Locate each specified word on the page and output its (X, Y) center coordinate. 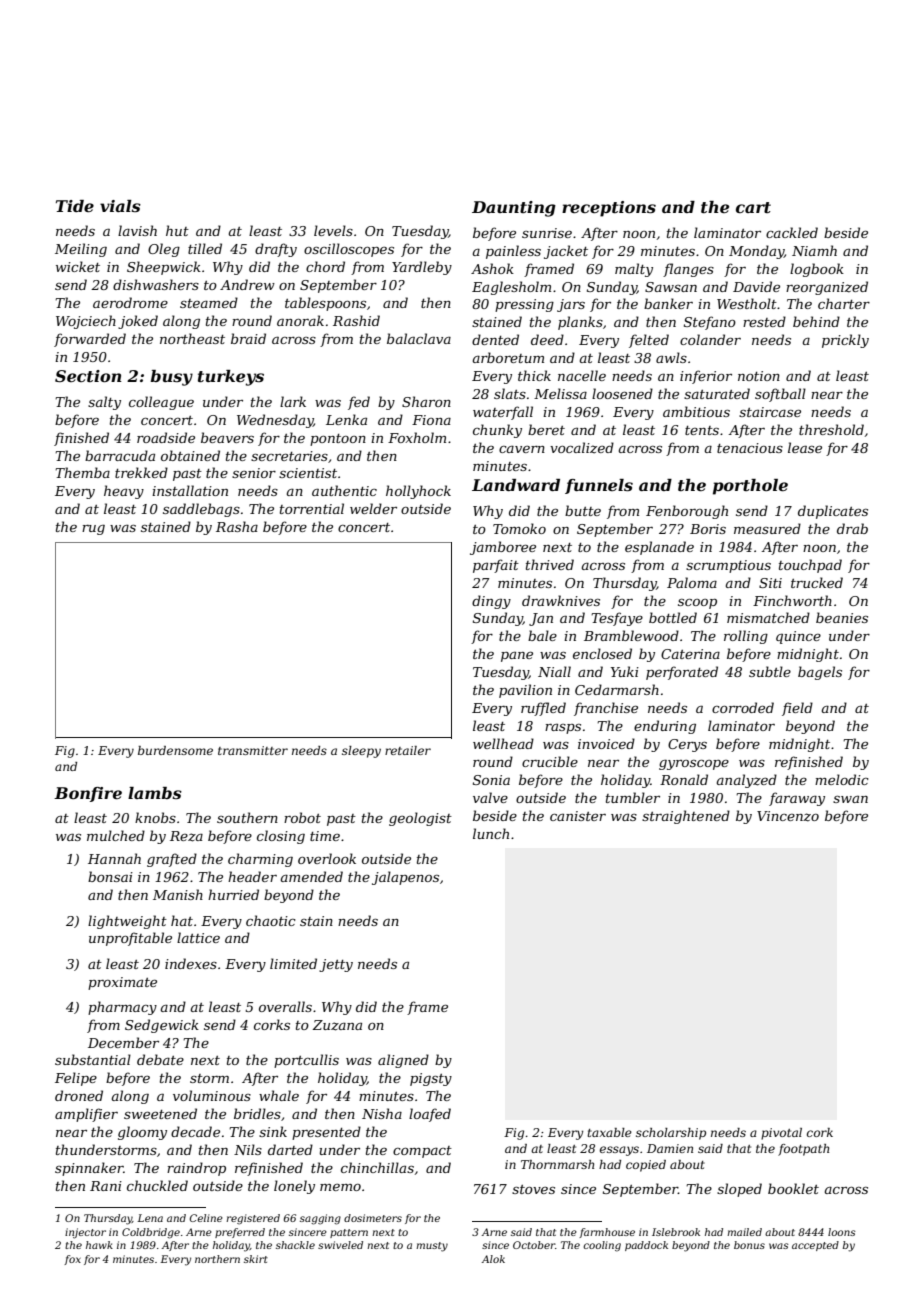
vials (120, 206)
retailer (408, 750)
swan (850, 799)
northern (217, 1259)
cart (753, 207)
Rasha (237, 526)
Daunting (514, 209)
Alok (493, 1259)
